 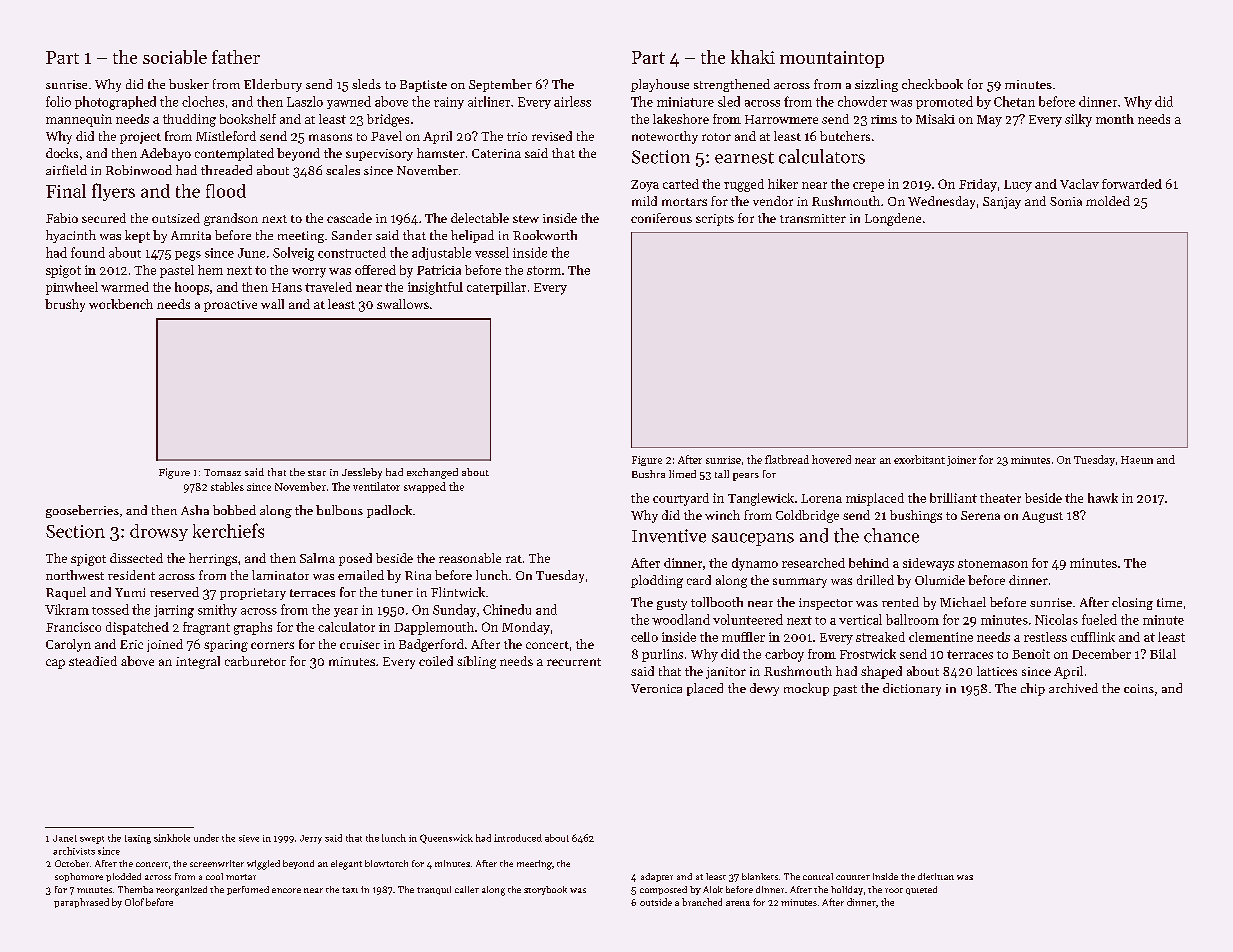 I want to click on forwarded, so click(x=1132, y=184).
